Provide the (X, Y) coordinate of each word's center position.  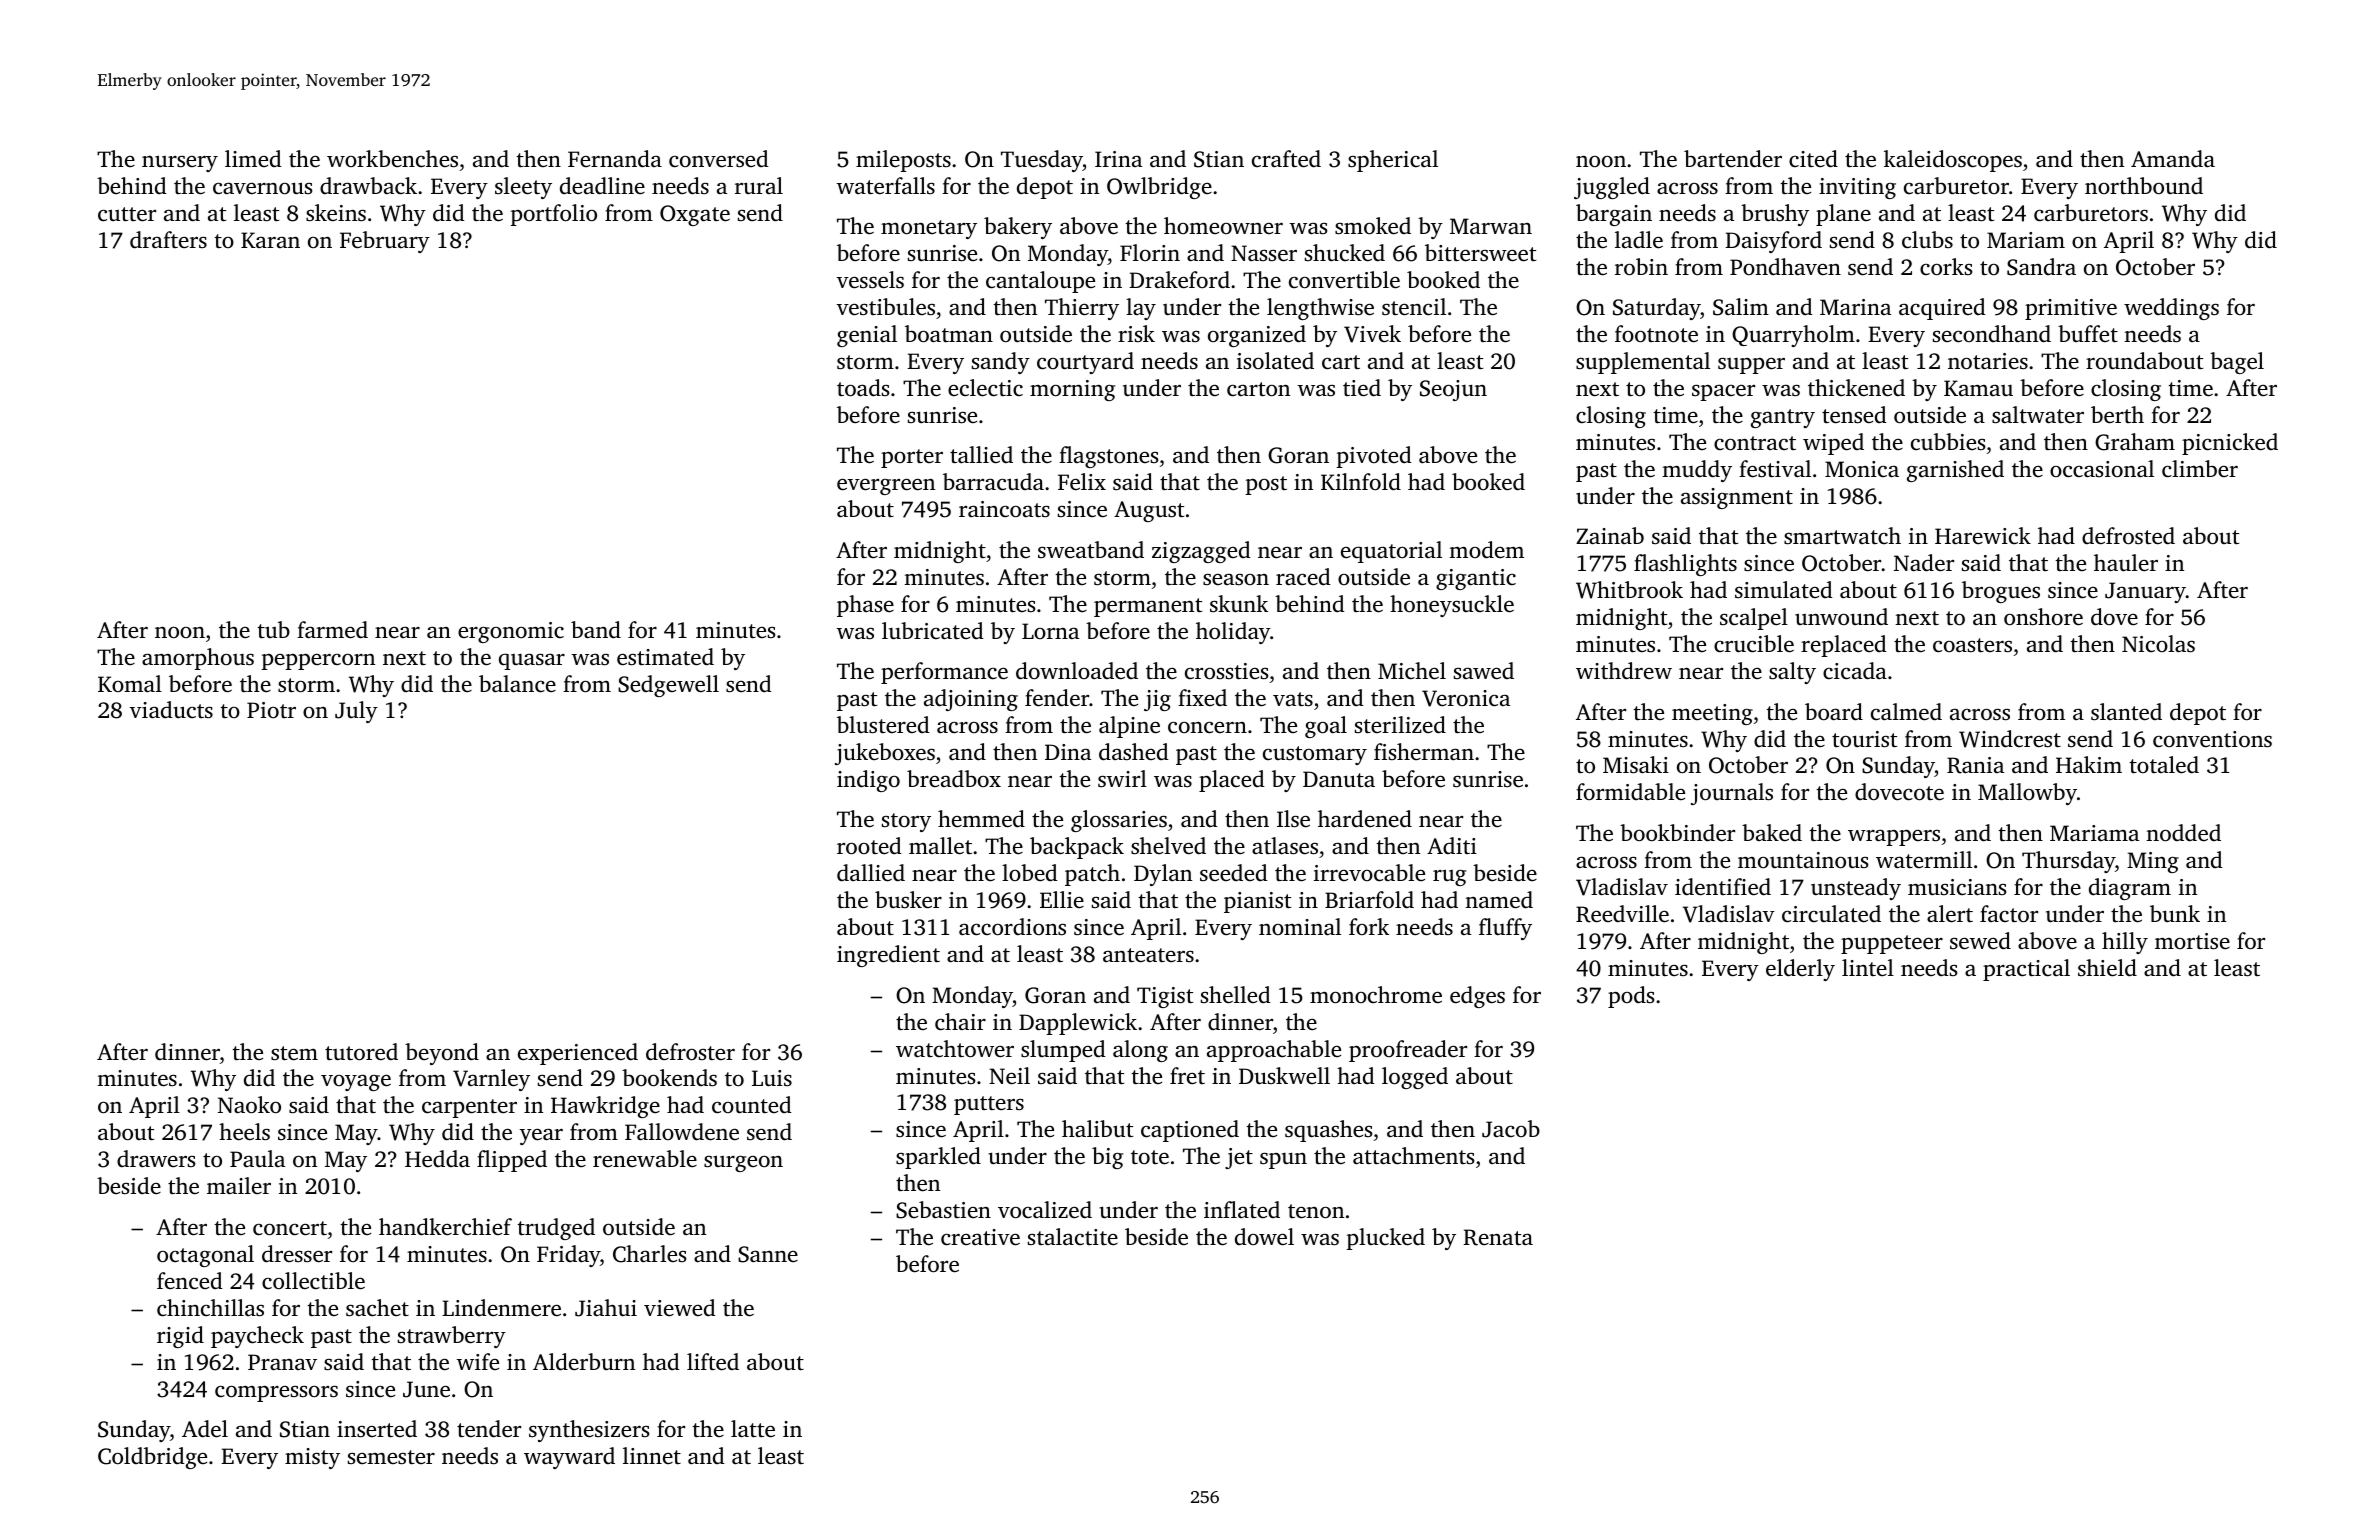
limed (253, 158)
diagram (2130, 889)
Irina (1118, 159)
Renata (1498, 1237)
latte (753, 1429)
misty (312, 1458)
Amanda (2173, 159)
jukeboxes (885, 754)
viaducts (171, 709)
